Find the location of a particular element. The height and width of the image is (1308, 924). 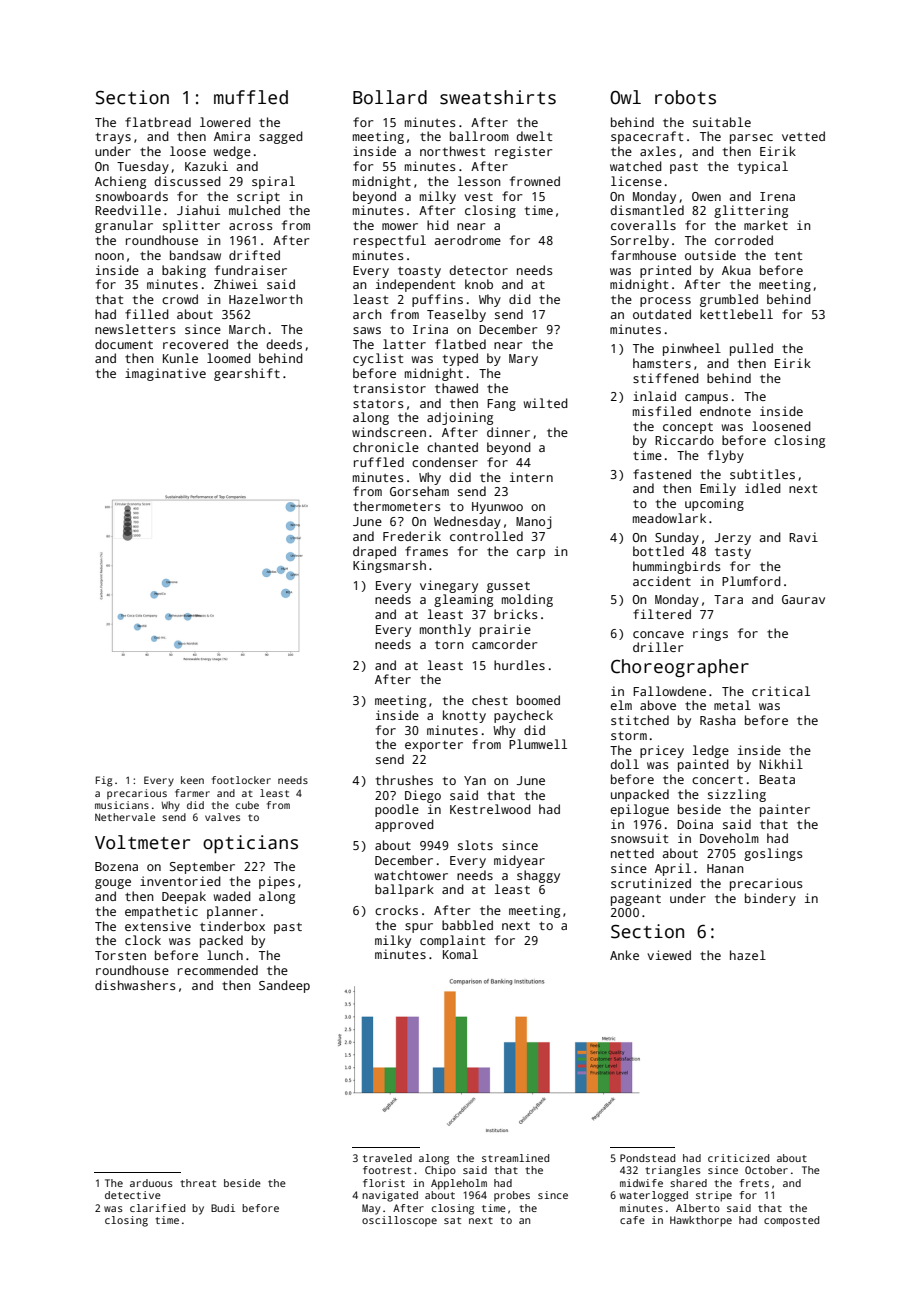

Sorrelby is located at coordinates (640, 241).
